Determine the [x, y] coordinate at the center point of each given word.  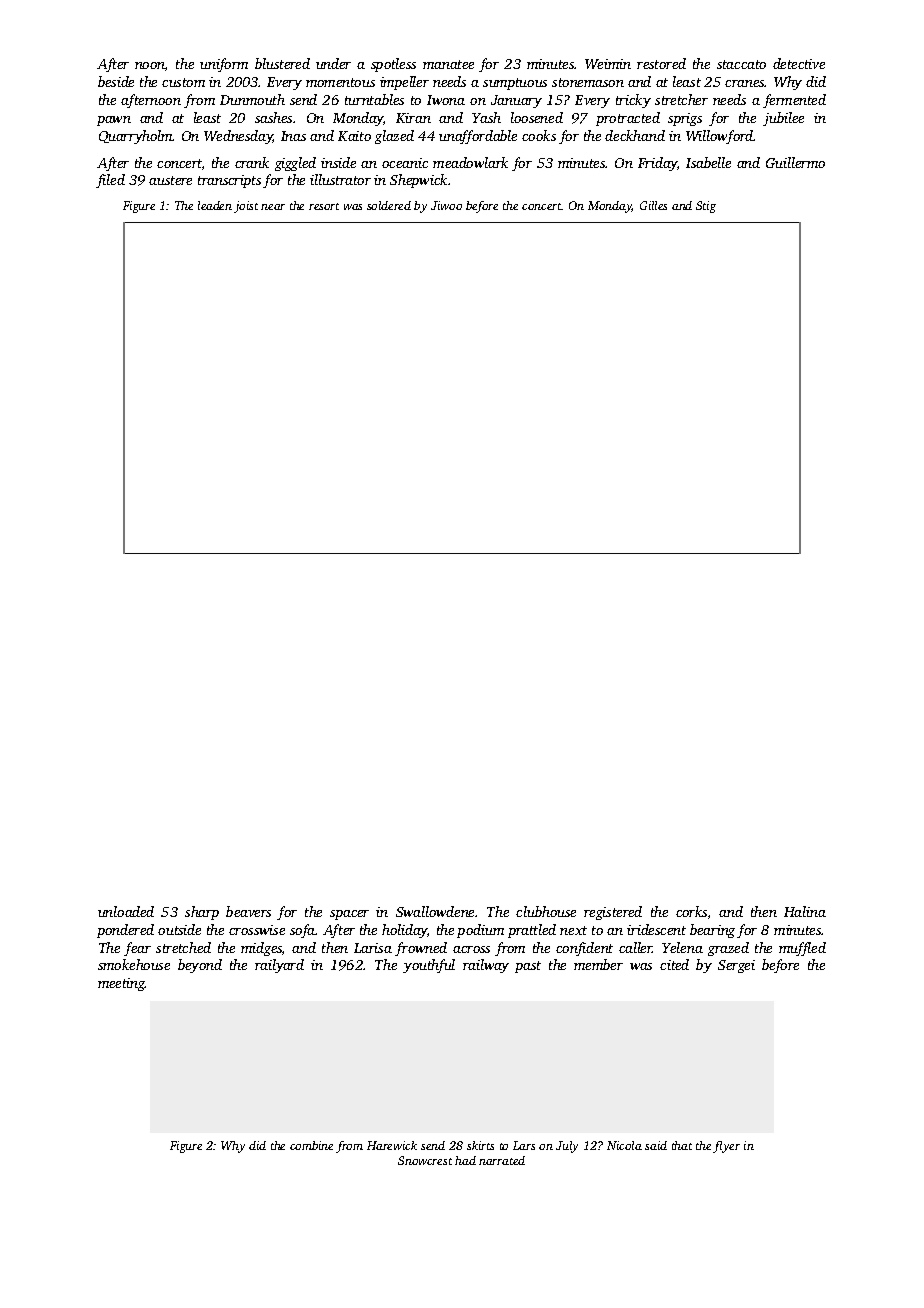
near [273, 207]
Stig [706, 207]
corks [691, 911]
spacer [349, 915]
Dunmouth [252, 99]
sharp [202, 913]
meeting [121, 984]
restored [661, 63]
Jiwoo [446, 205]
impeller [404, 83]
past [528, 967]
